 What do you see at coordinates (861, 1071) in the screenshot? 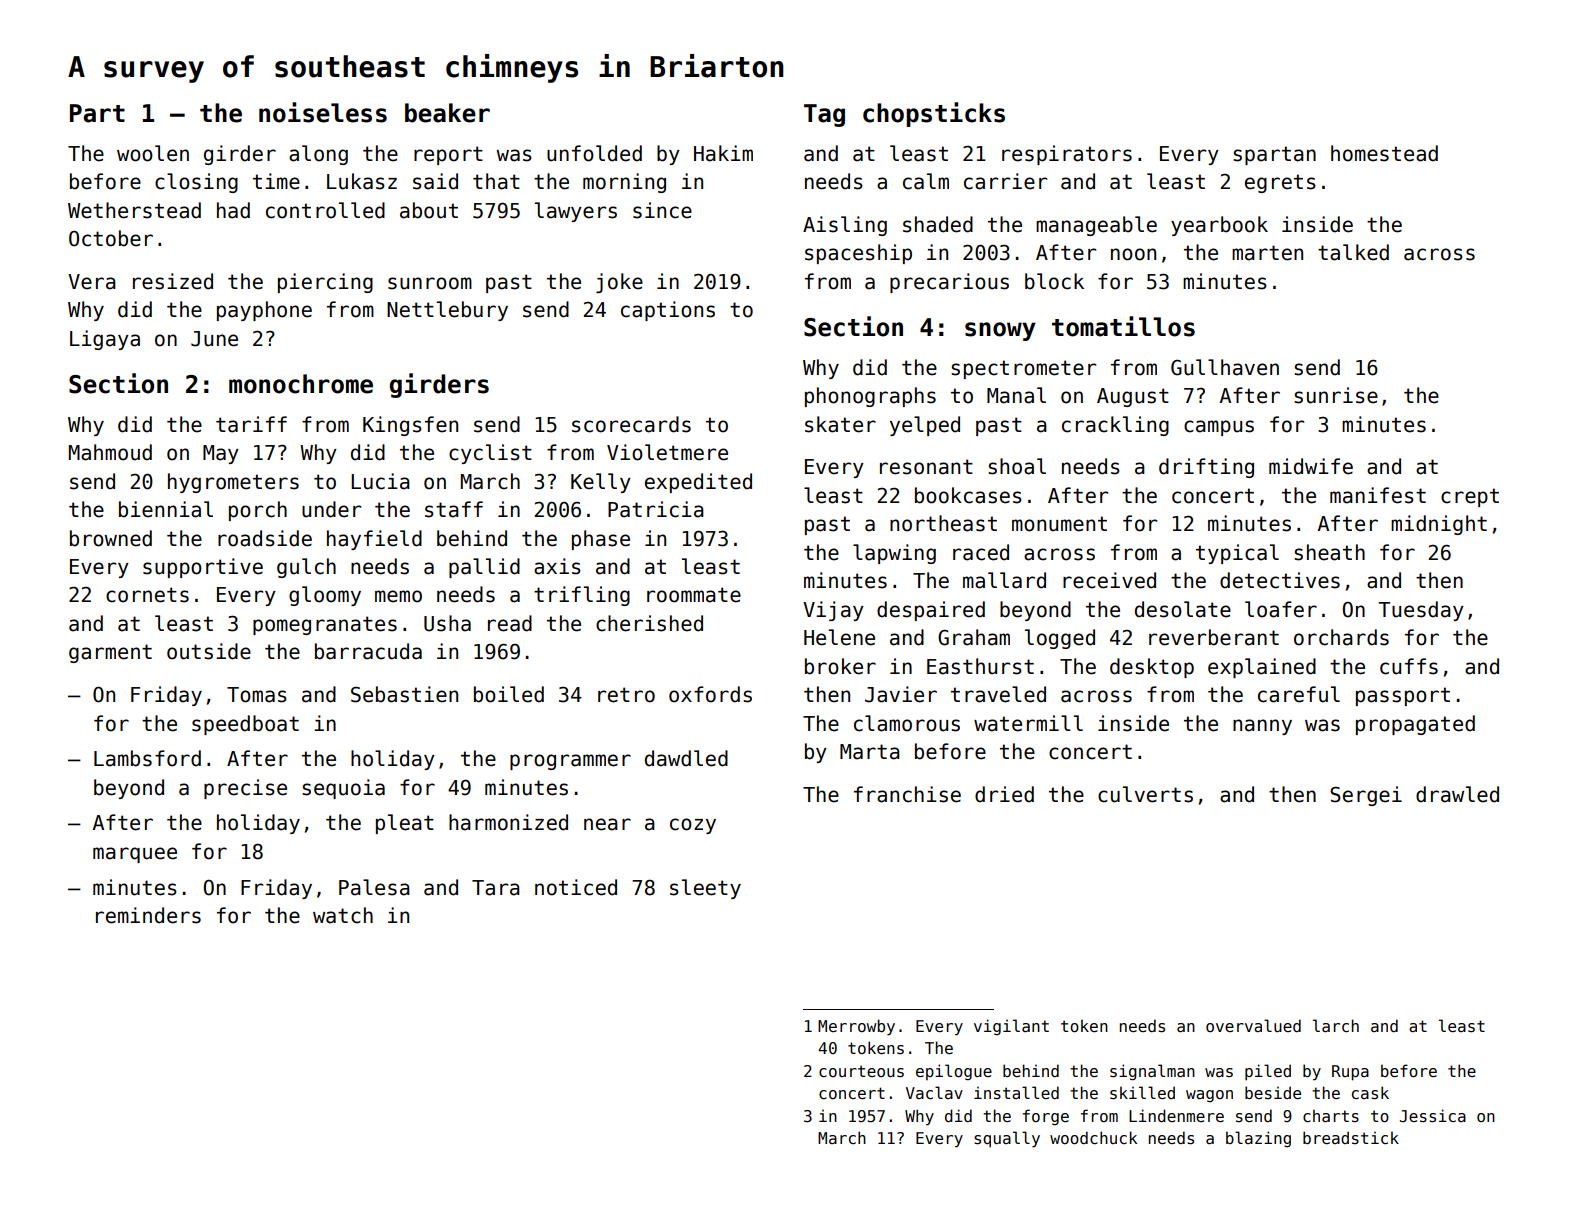
I see `courteous` at bounding box center [861, 1071].
